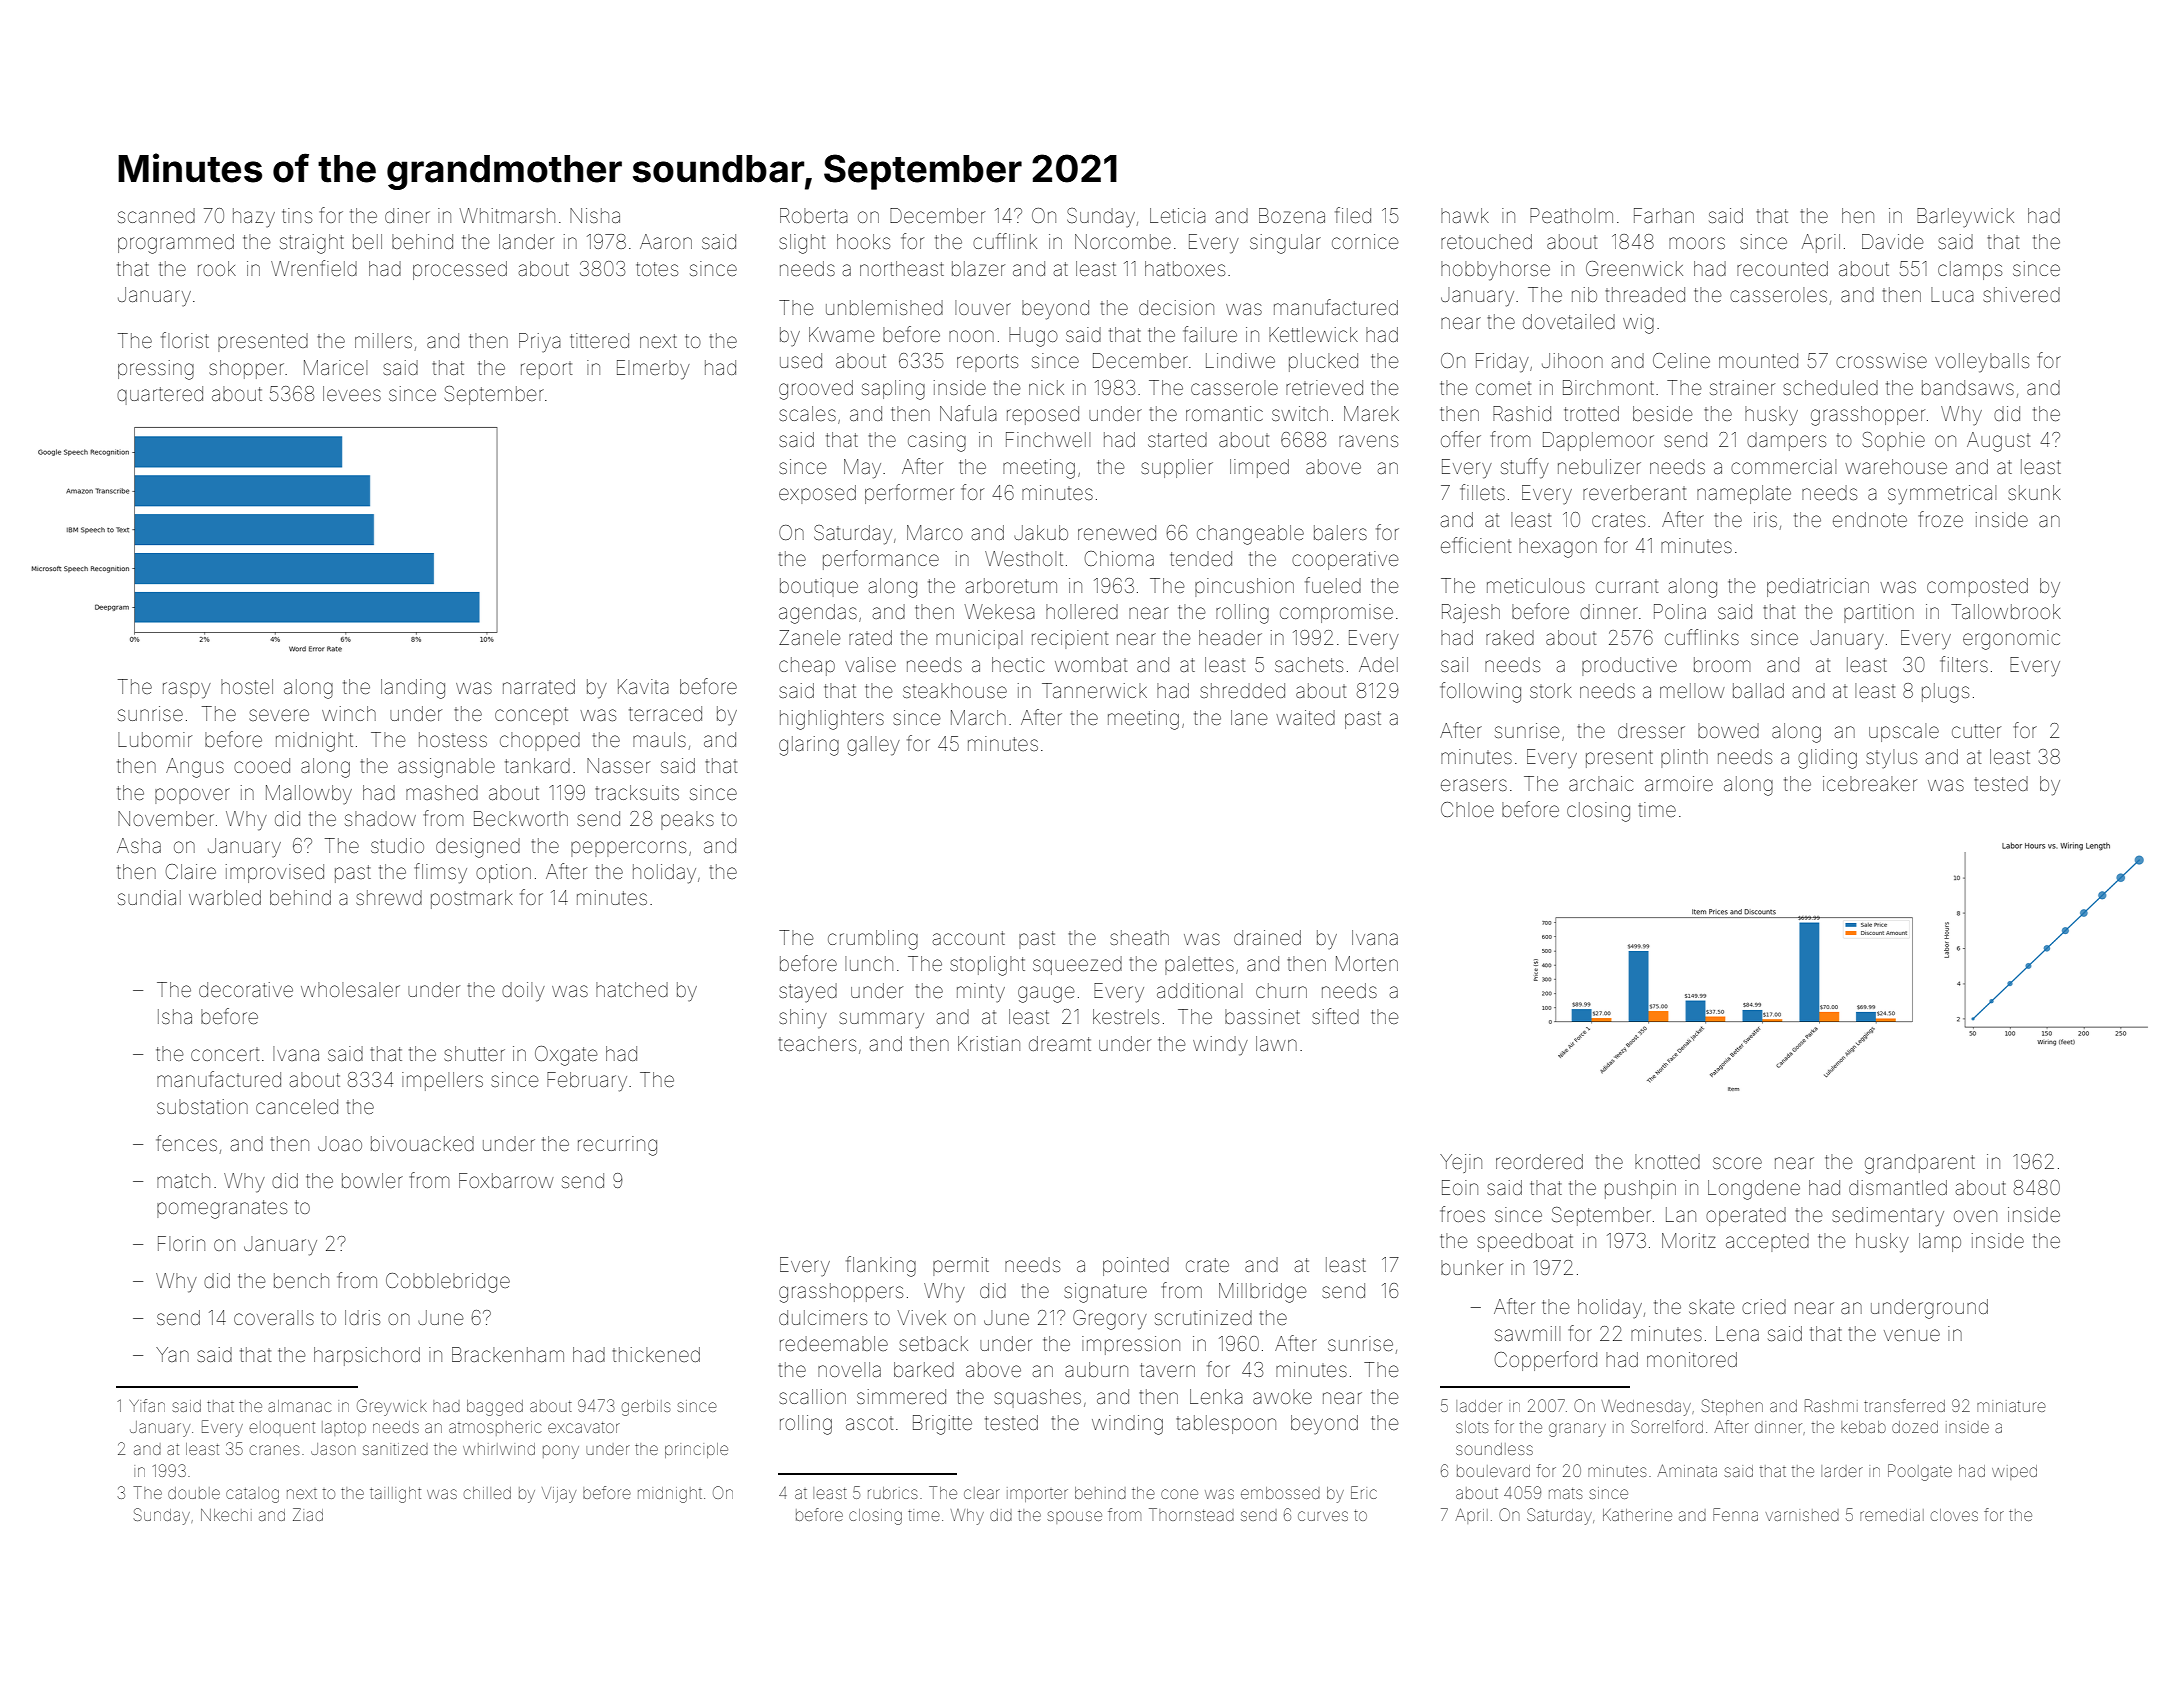  What do you see at coordinates (1712, 1306) in the image?
I see `skate` at bounding box center [1712, 1306].
